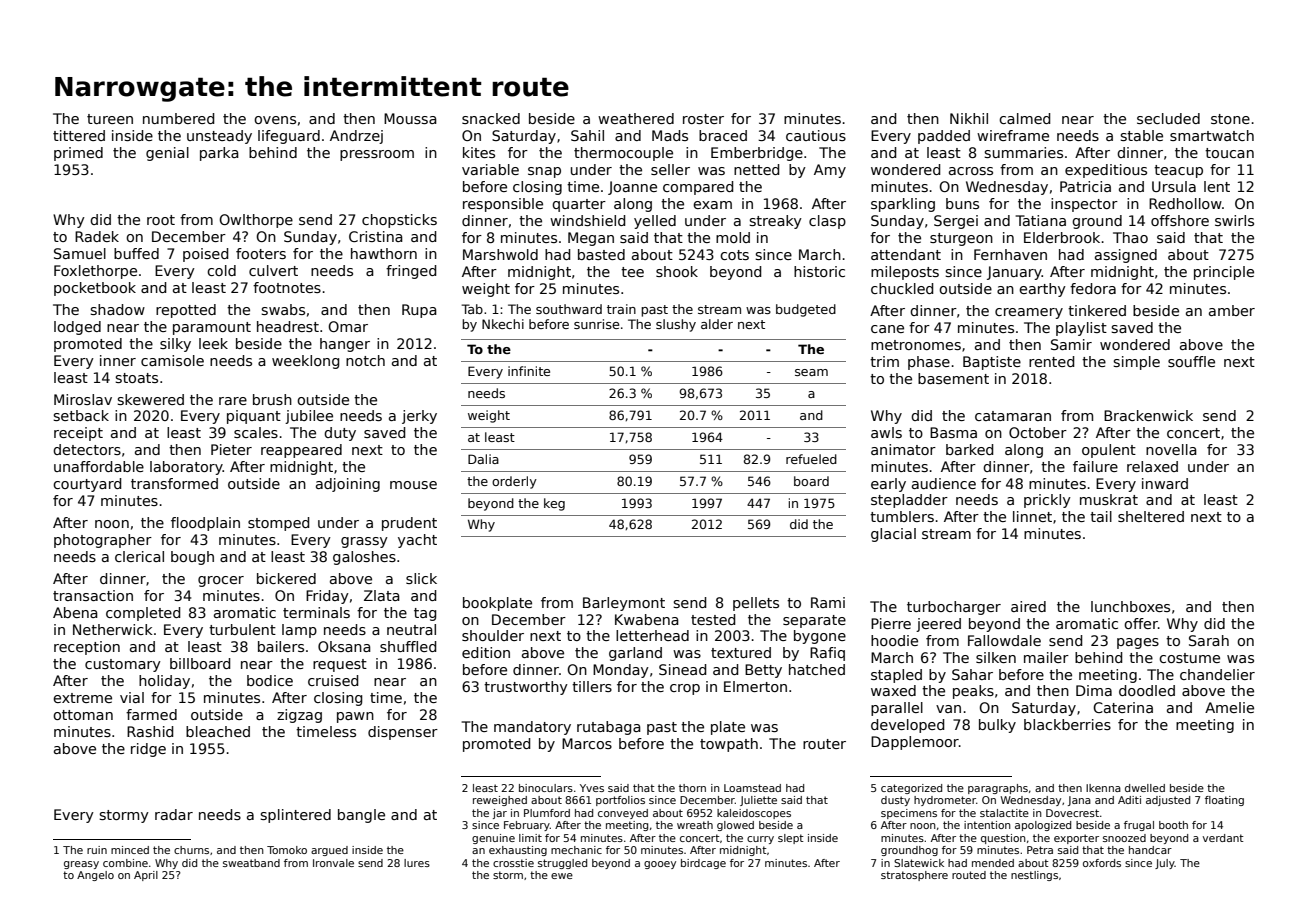 Image resolution: width=1308 pixels, height=924 pixels. What do you see at coordinates (1024, 118) in the screenshot?
I see `calmed` at bounding box center [1024, 118].
